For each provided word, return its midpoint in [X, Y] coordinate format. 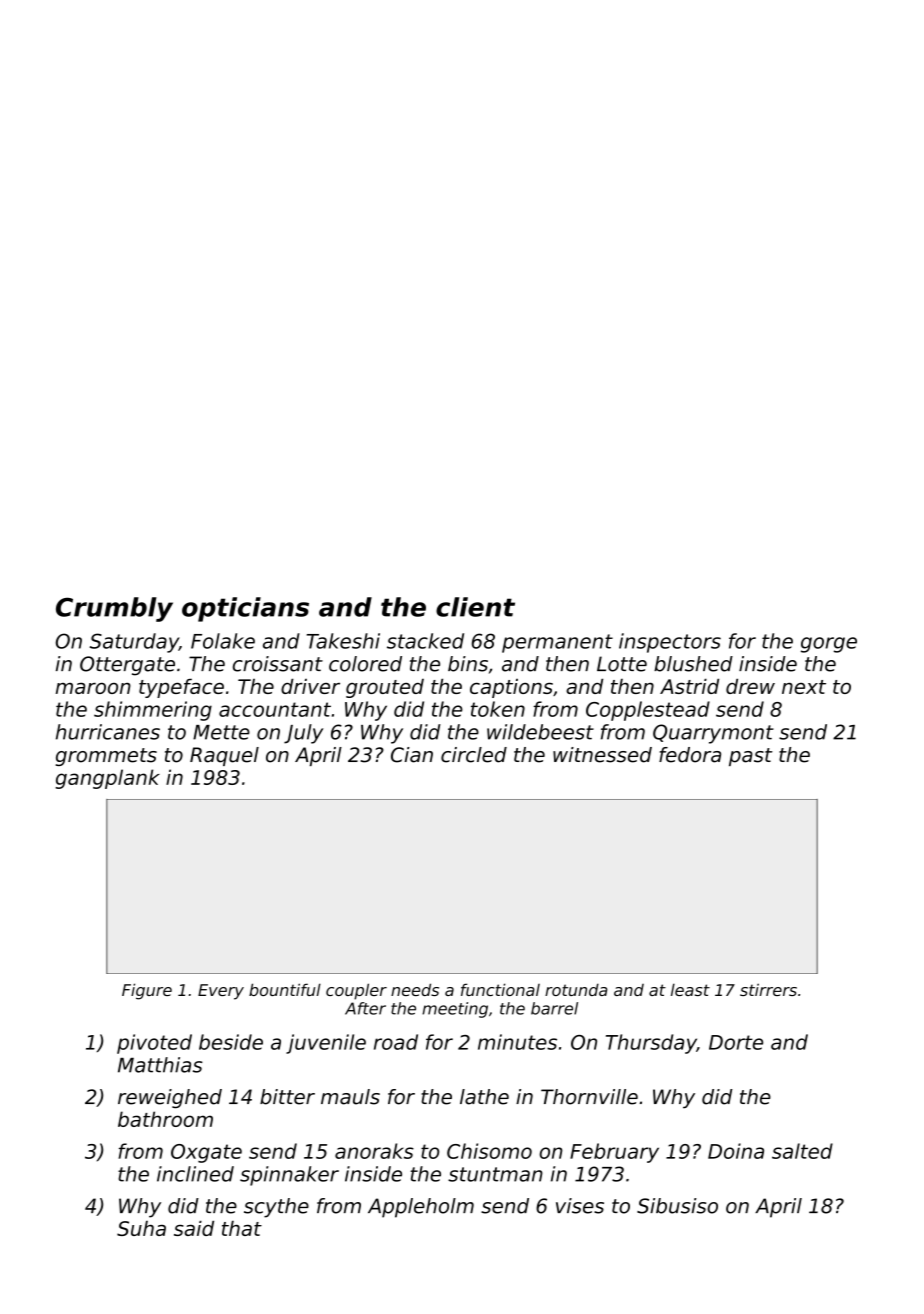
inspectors [670, 643]
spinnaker [289, 1176]
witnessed [602, 755]
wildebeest [540, 732]
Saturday [134, 643]
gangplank [108, 779]
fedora [690, 755]
